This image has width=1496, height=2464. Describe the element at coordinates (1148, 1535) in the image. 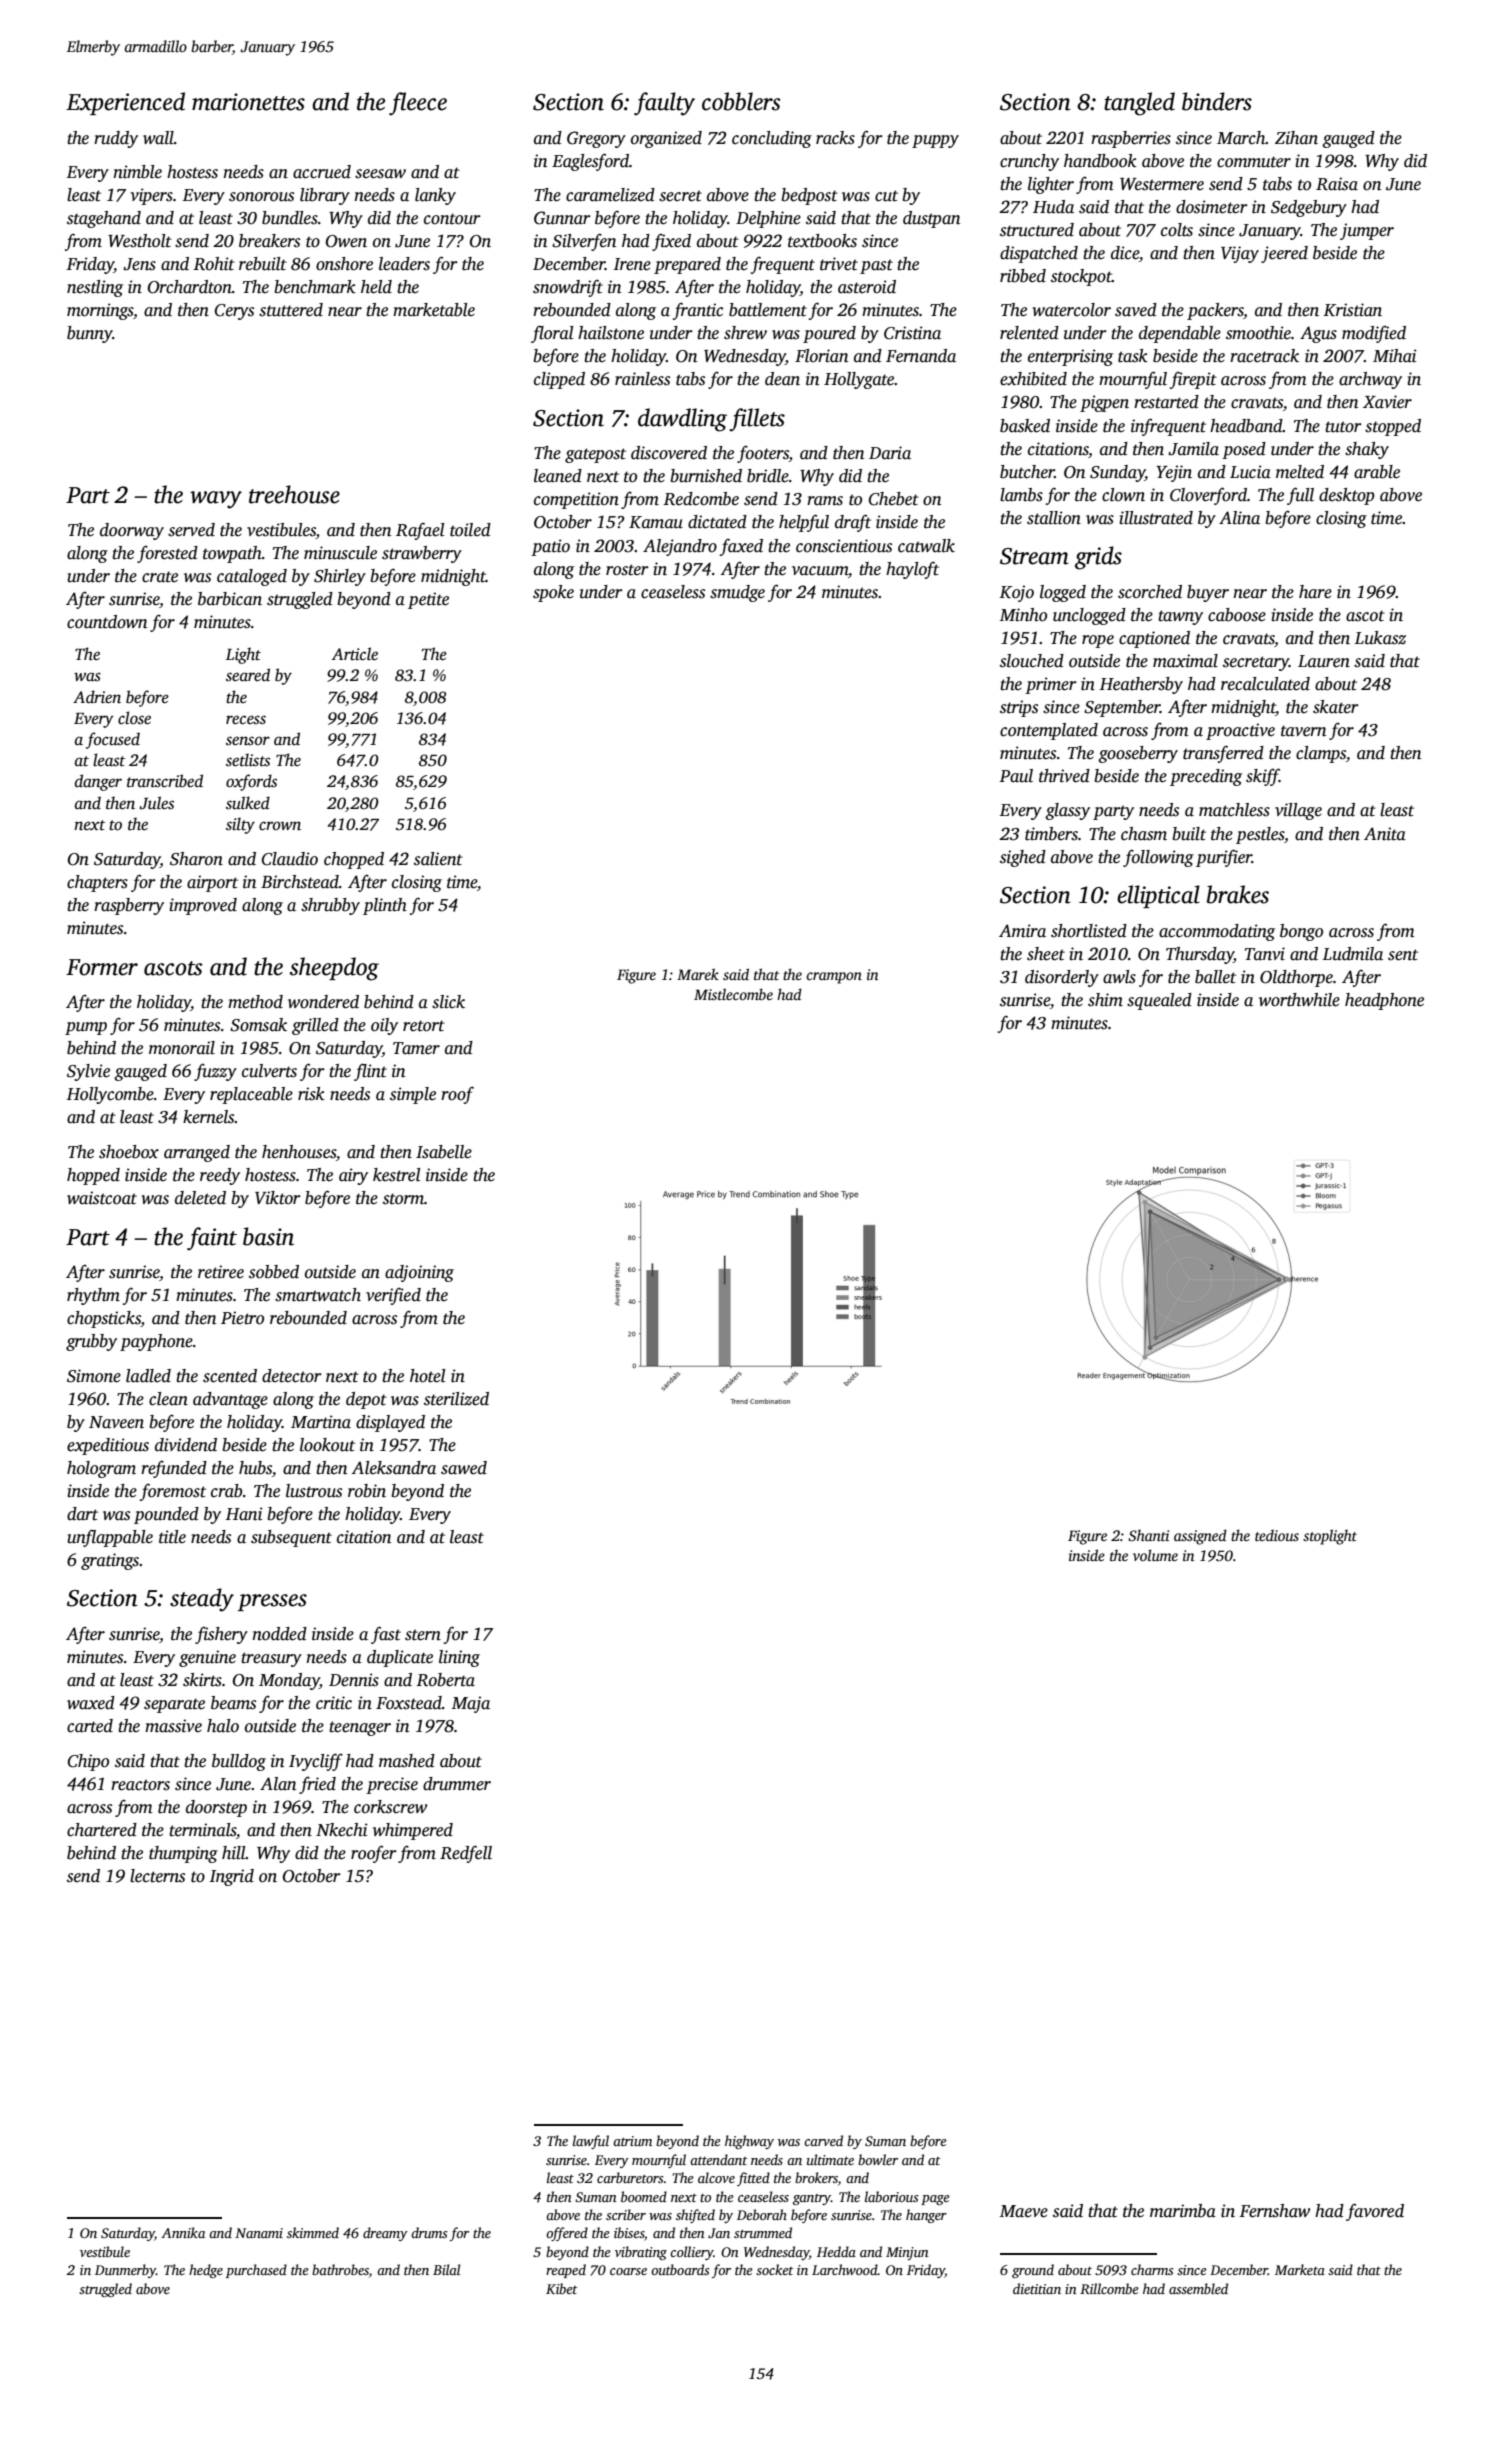

I see `Shanti` at that location.
